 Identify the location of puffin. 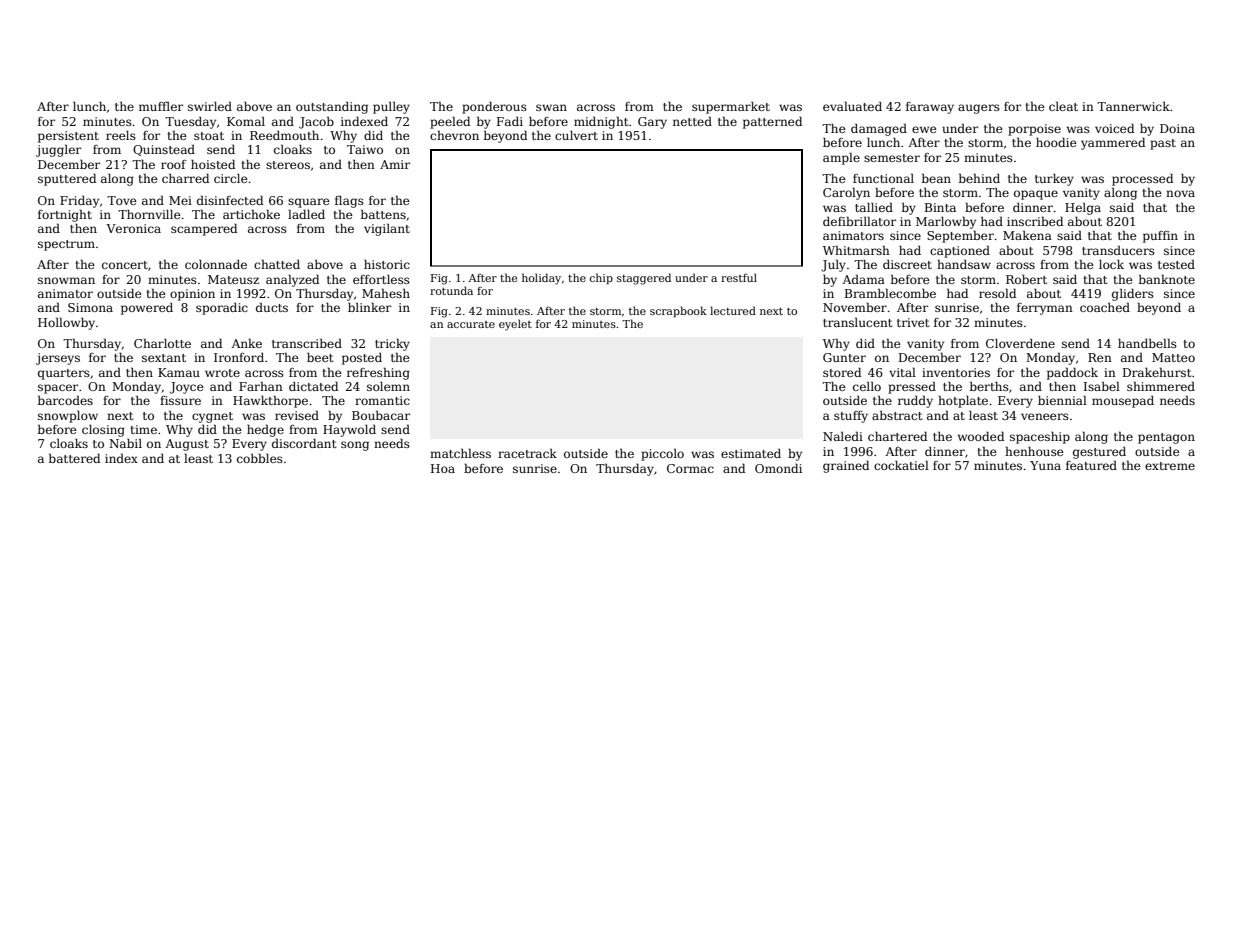
(1160, 237).
